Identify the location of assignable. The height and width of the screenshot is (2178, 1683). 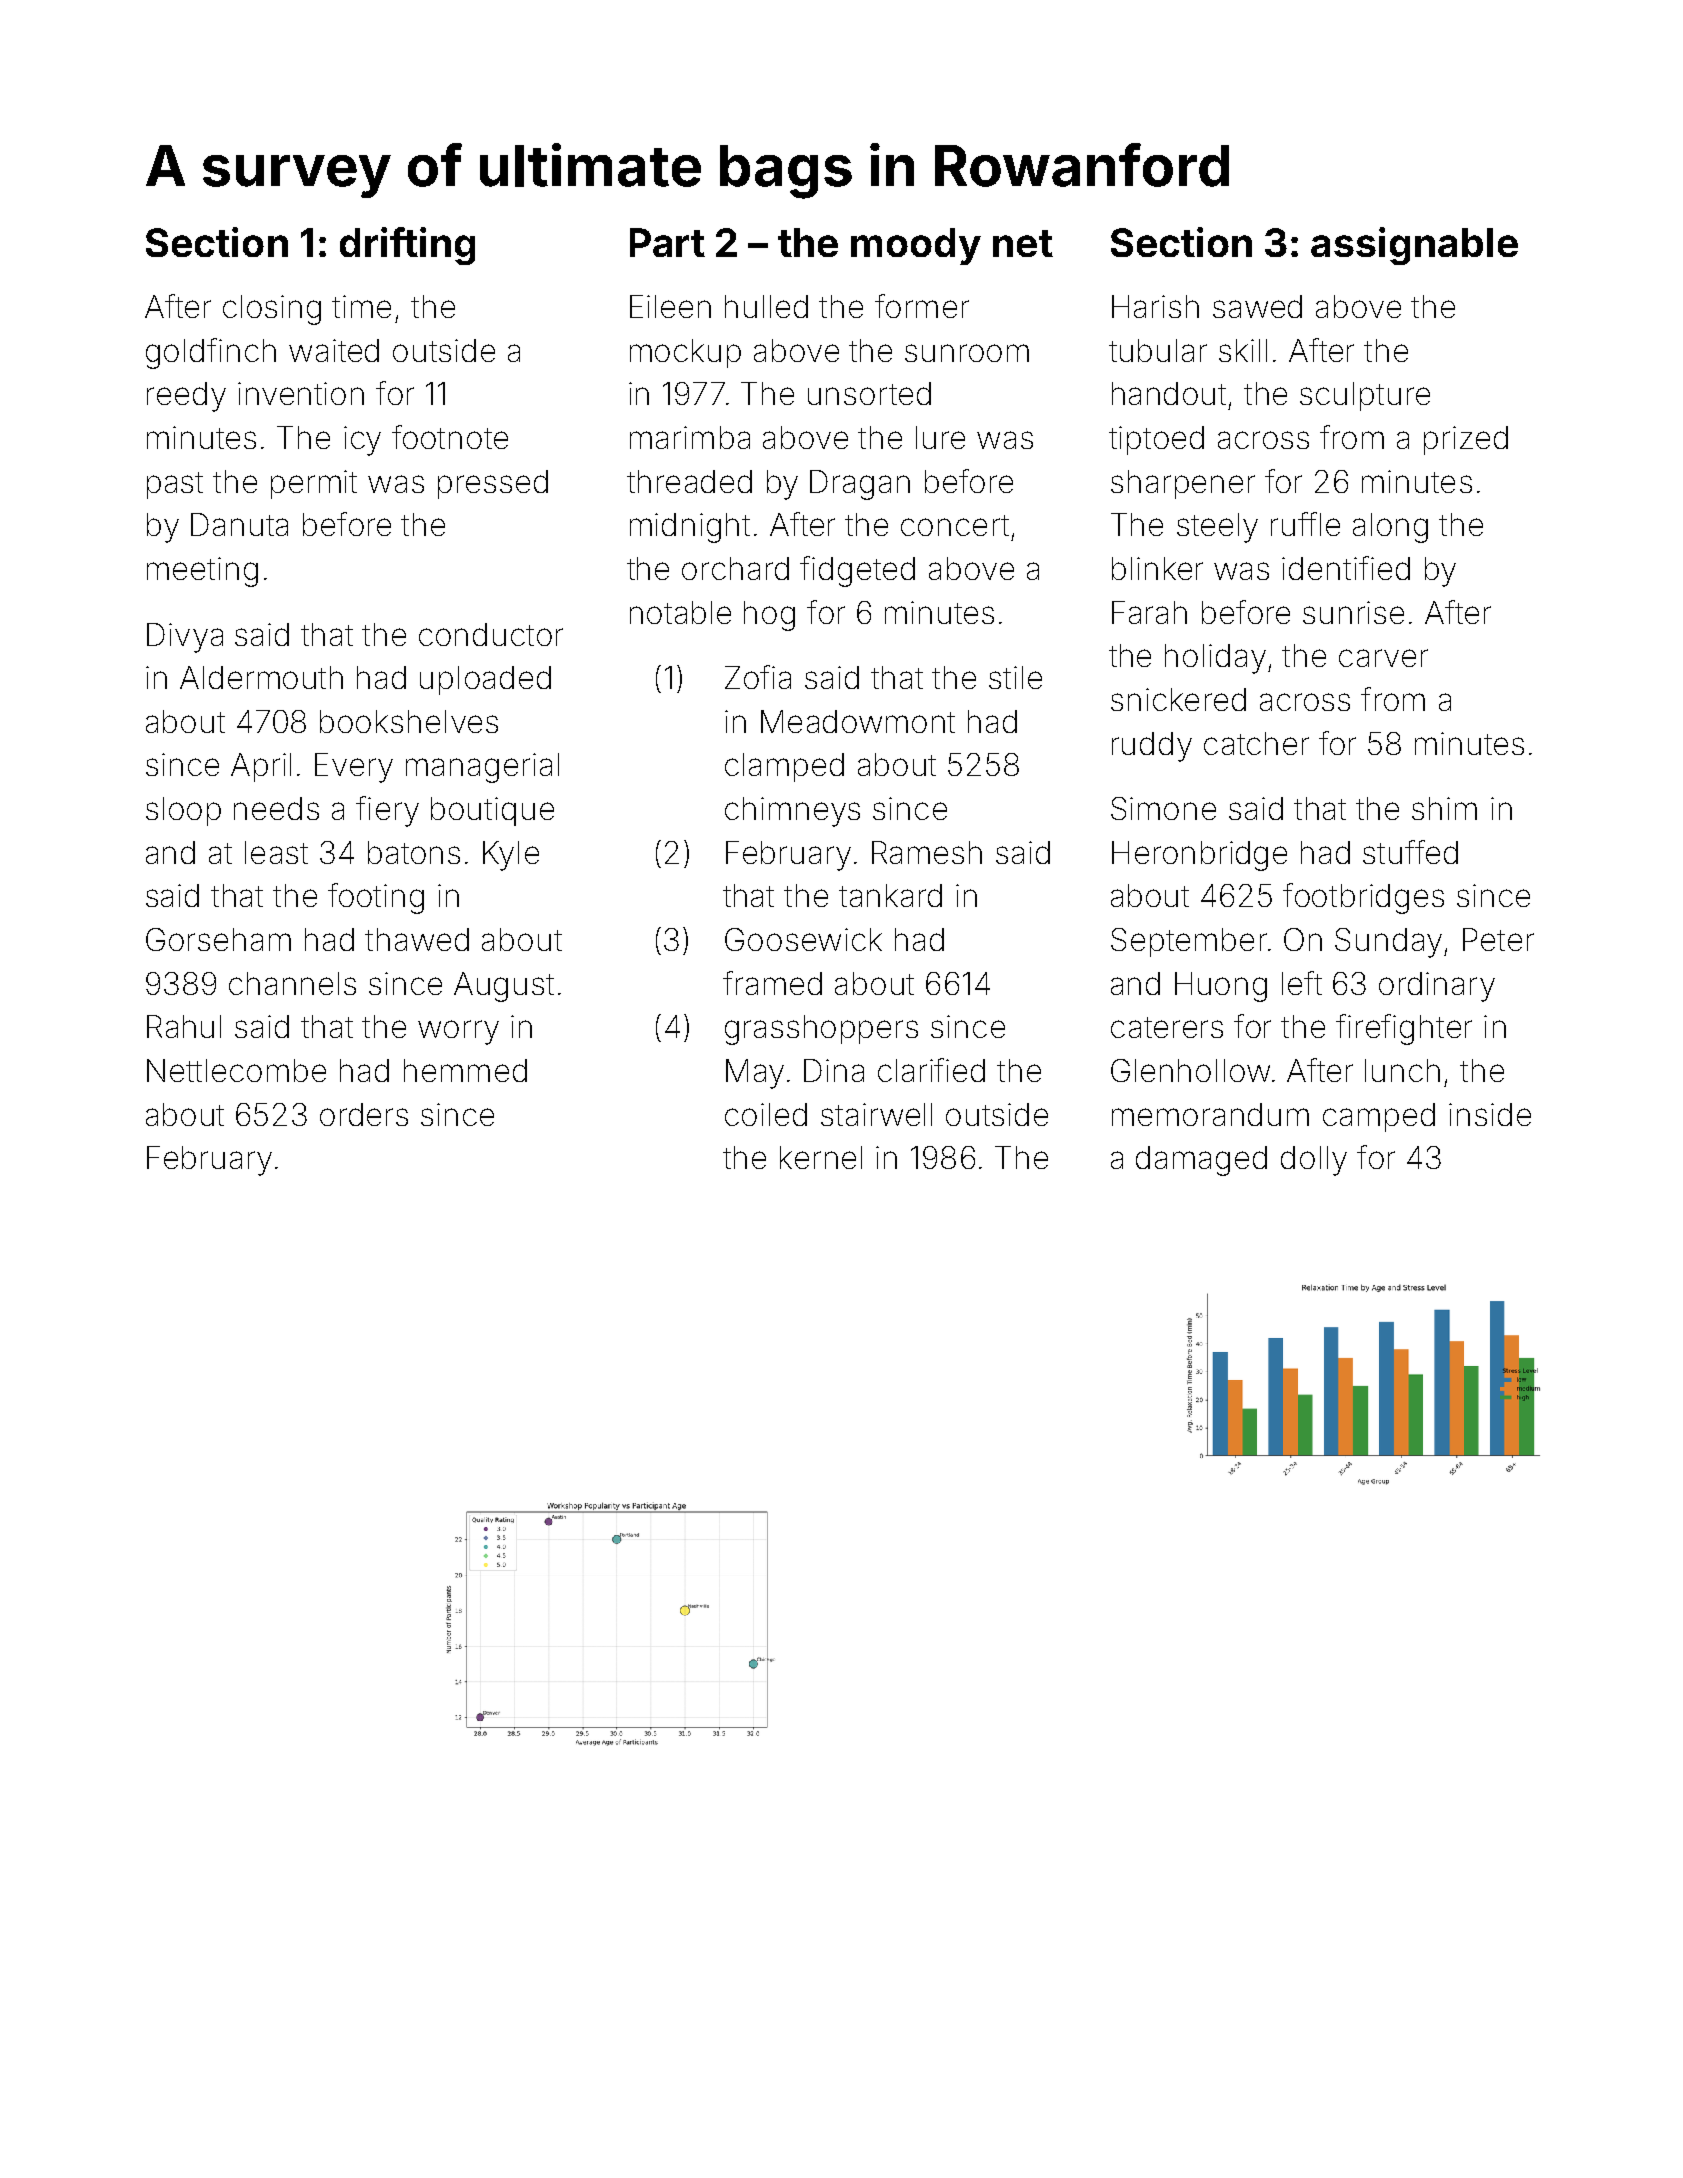
(1414, 246).
